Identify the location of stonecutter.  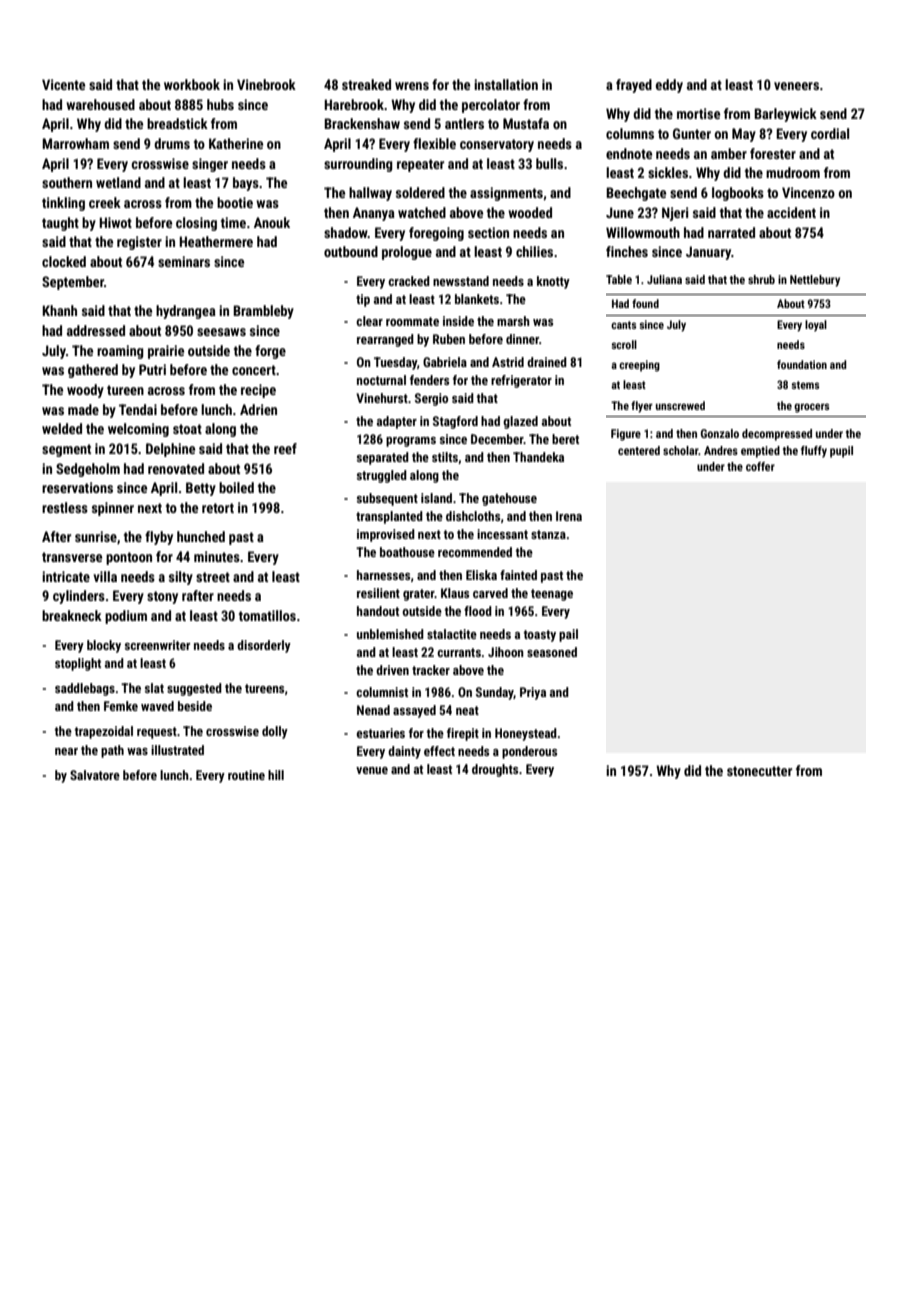
(759, 771).
